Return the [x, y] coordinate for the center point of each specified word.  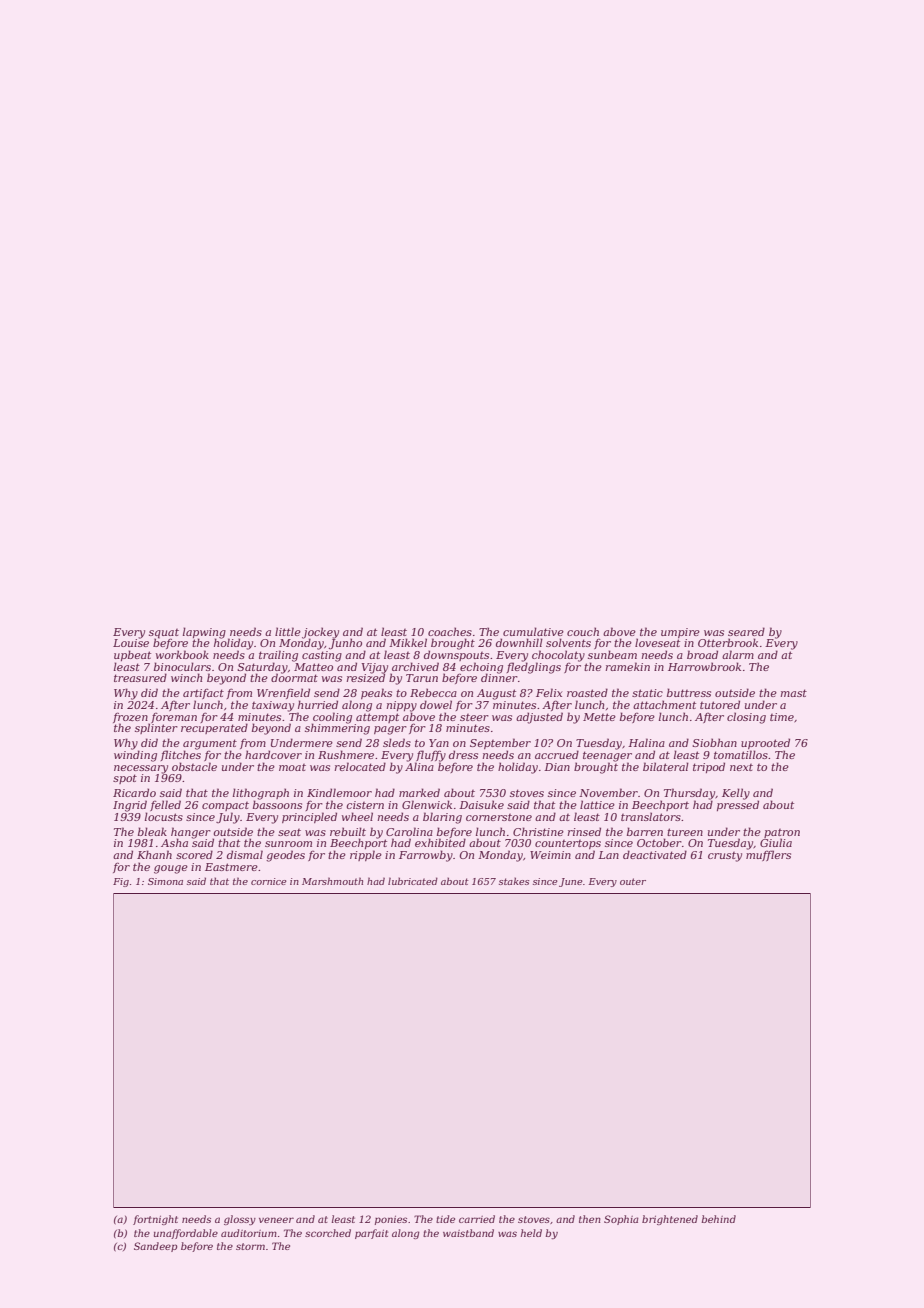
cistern [365, 805]
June [571, 882]
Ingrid [130, 806]
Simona [165, 881]
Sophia [621, 1220]
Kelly [736, 794]
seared [746, 631]
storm [250, 1246]
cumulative [533, 631]
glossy [240, 1220]
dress [463, 754]
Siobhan [714, 742]
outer [633, 881]
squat [164, 633]
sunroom [288, 844]
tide [445, 1219]
